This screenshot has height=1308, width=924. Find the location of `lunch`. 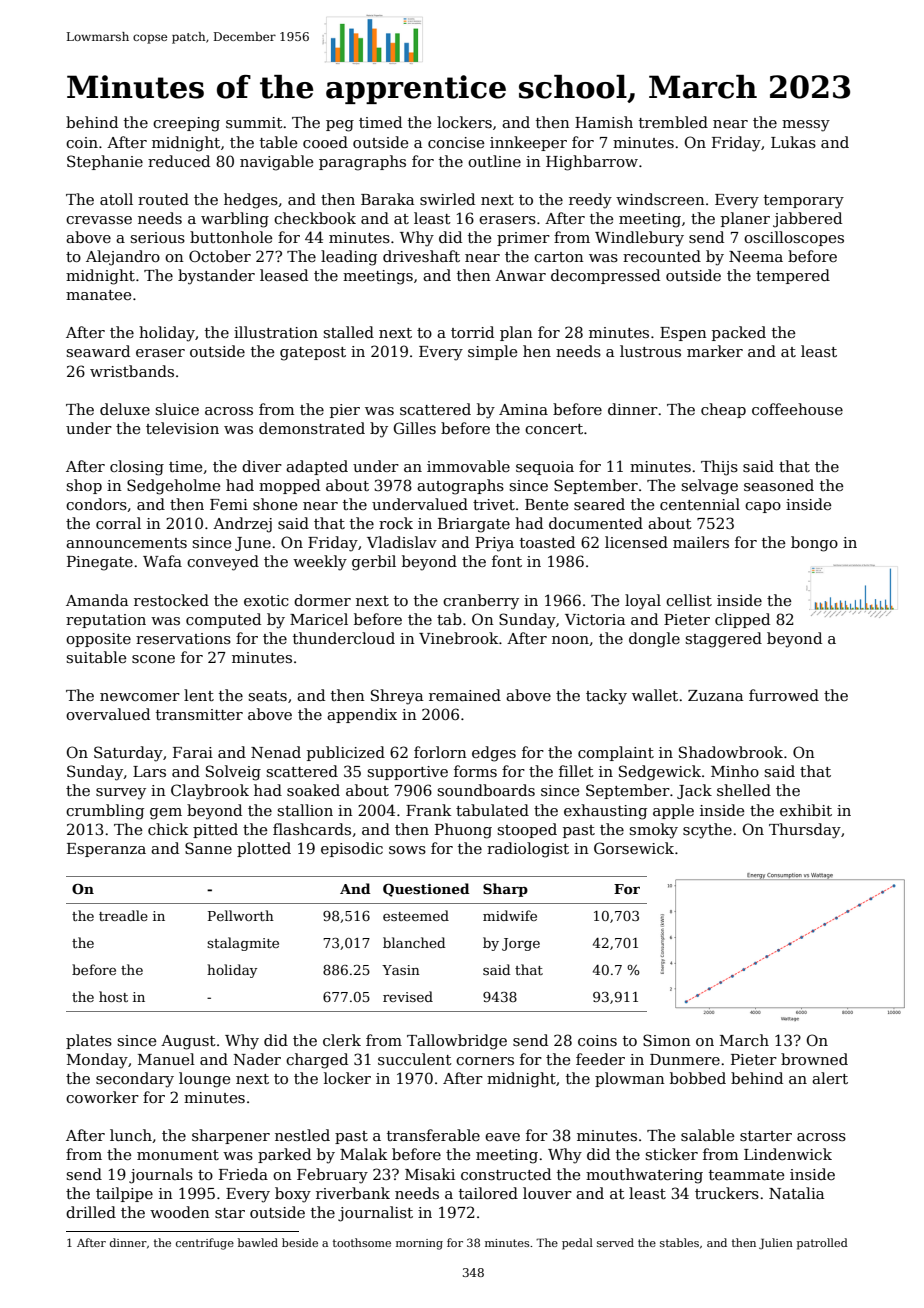

lunch is located at coordinates (131, 1135).
